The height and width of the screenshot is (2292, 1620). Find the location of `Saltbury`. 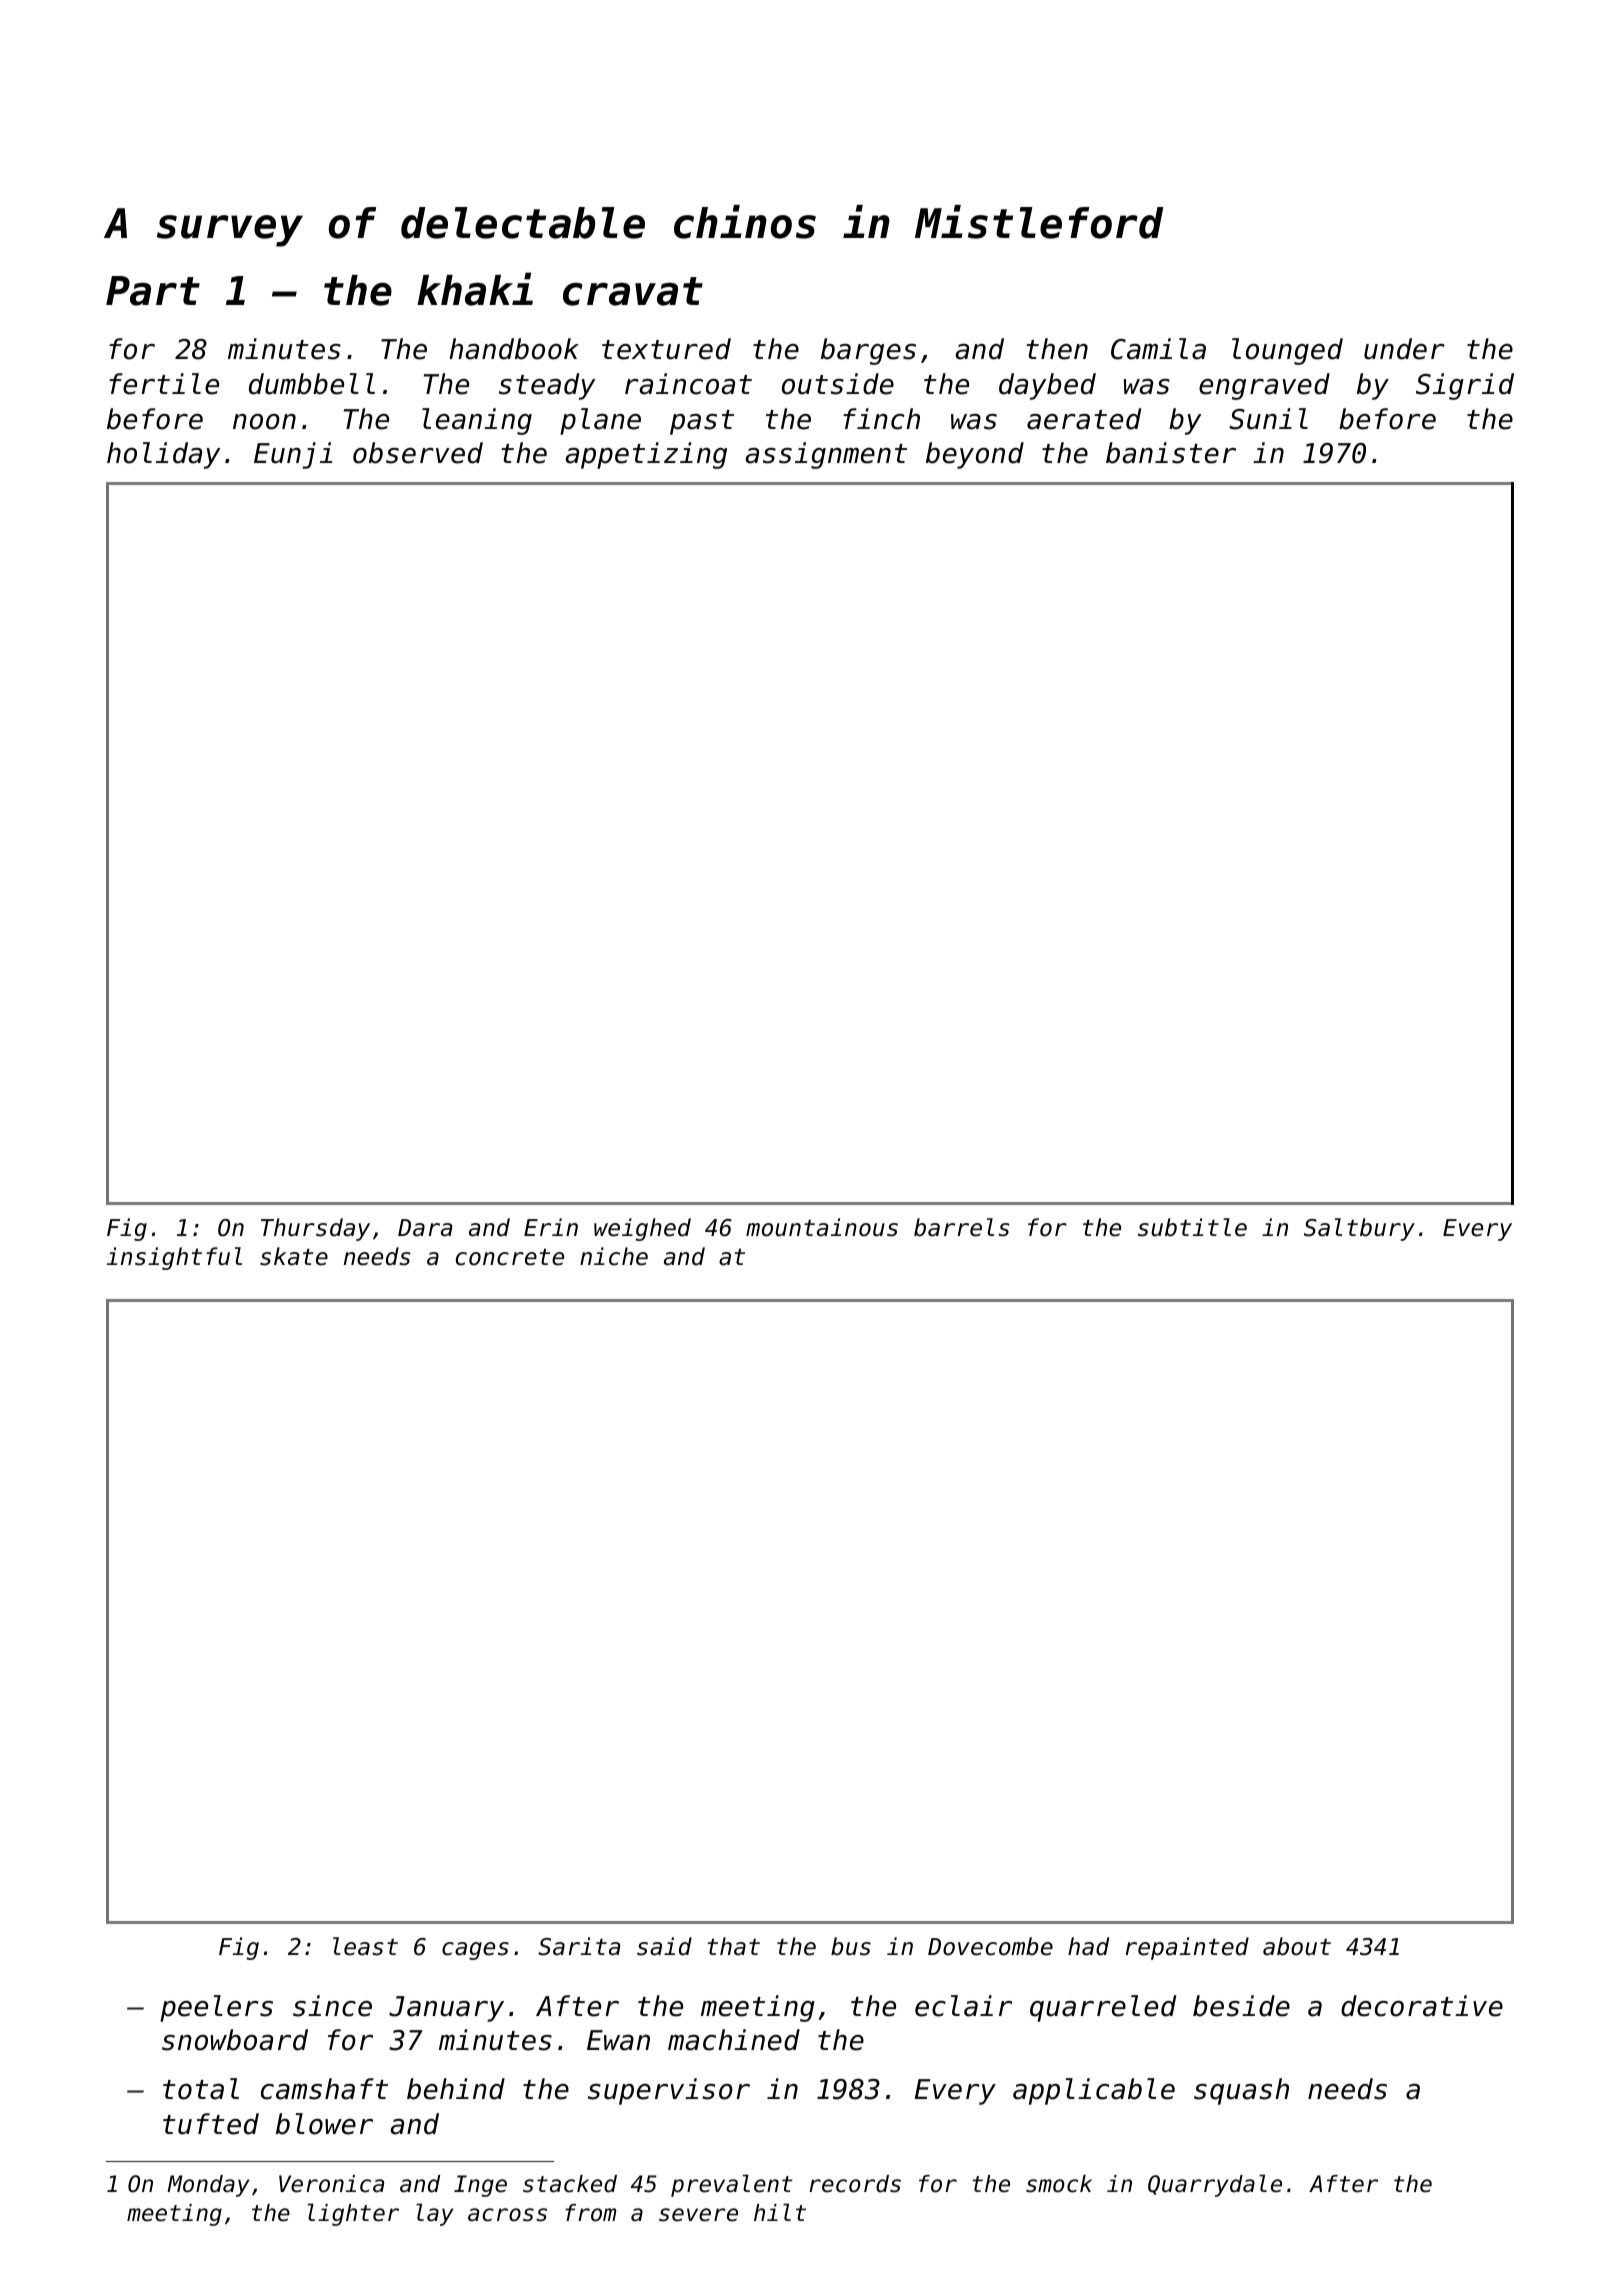

Saltbury is located at coordinates (1359, 1229).
